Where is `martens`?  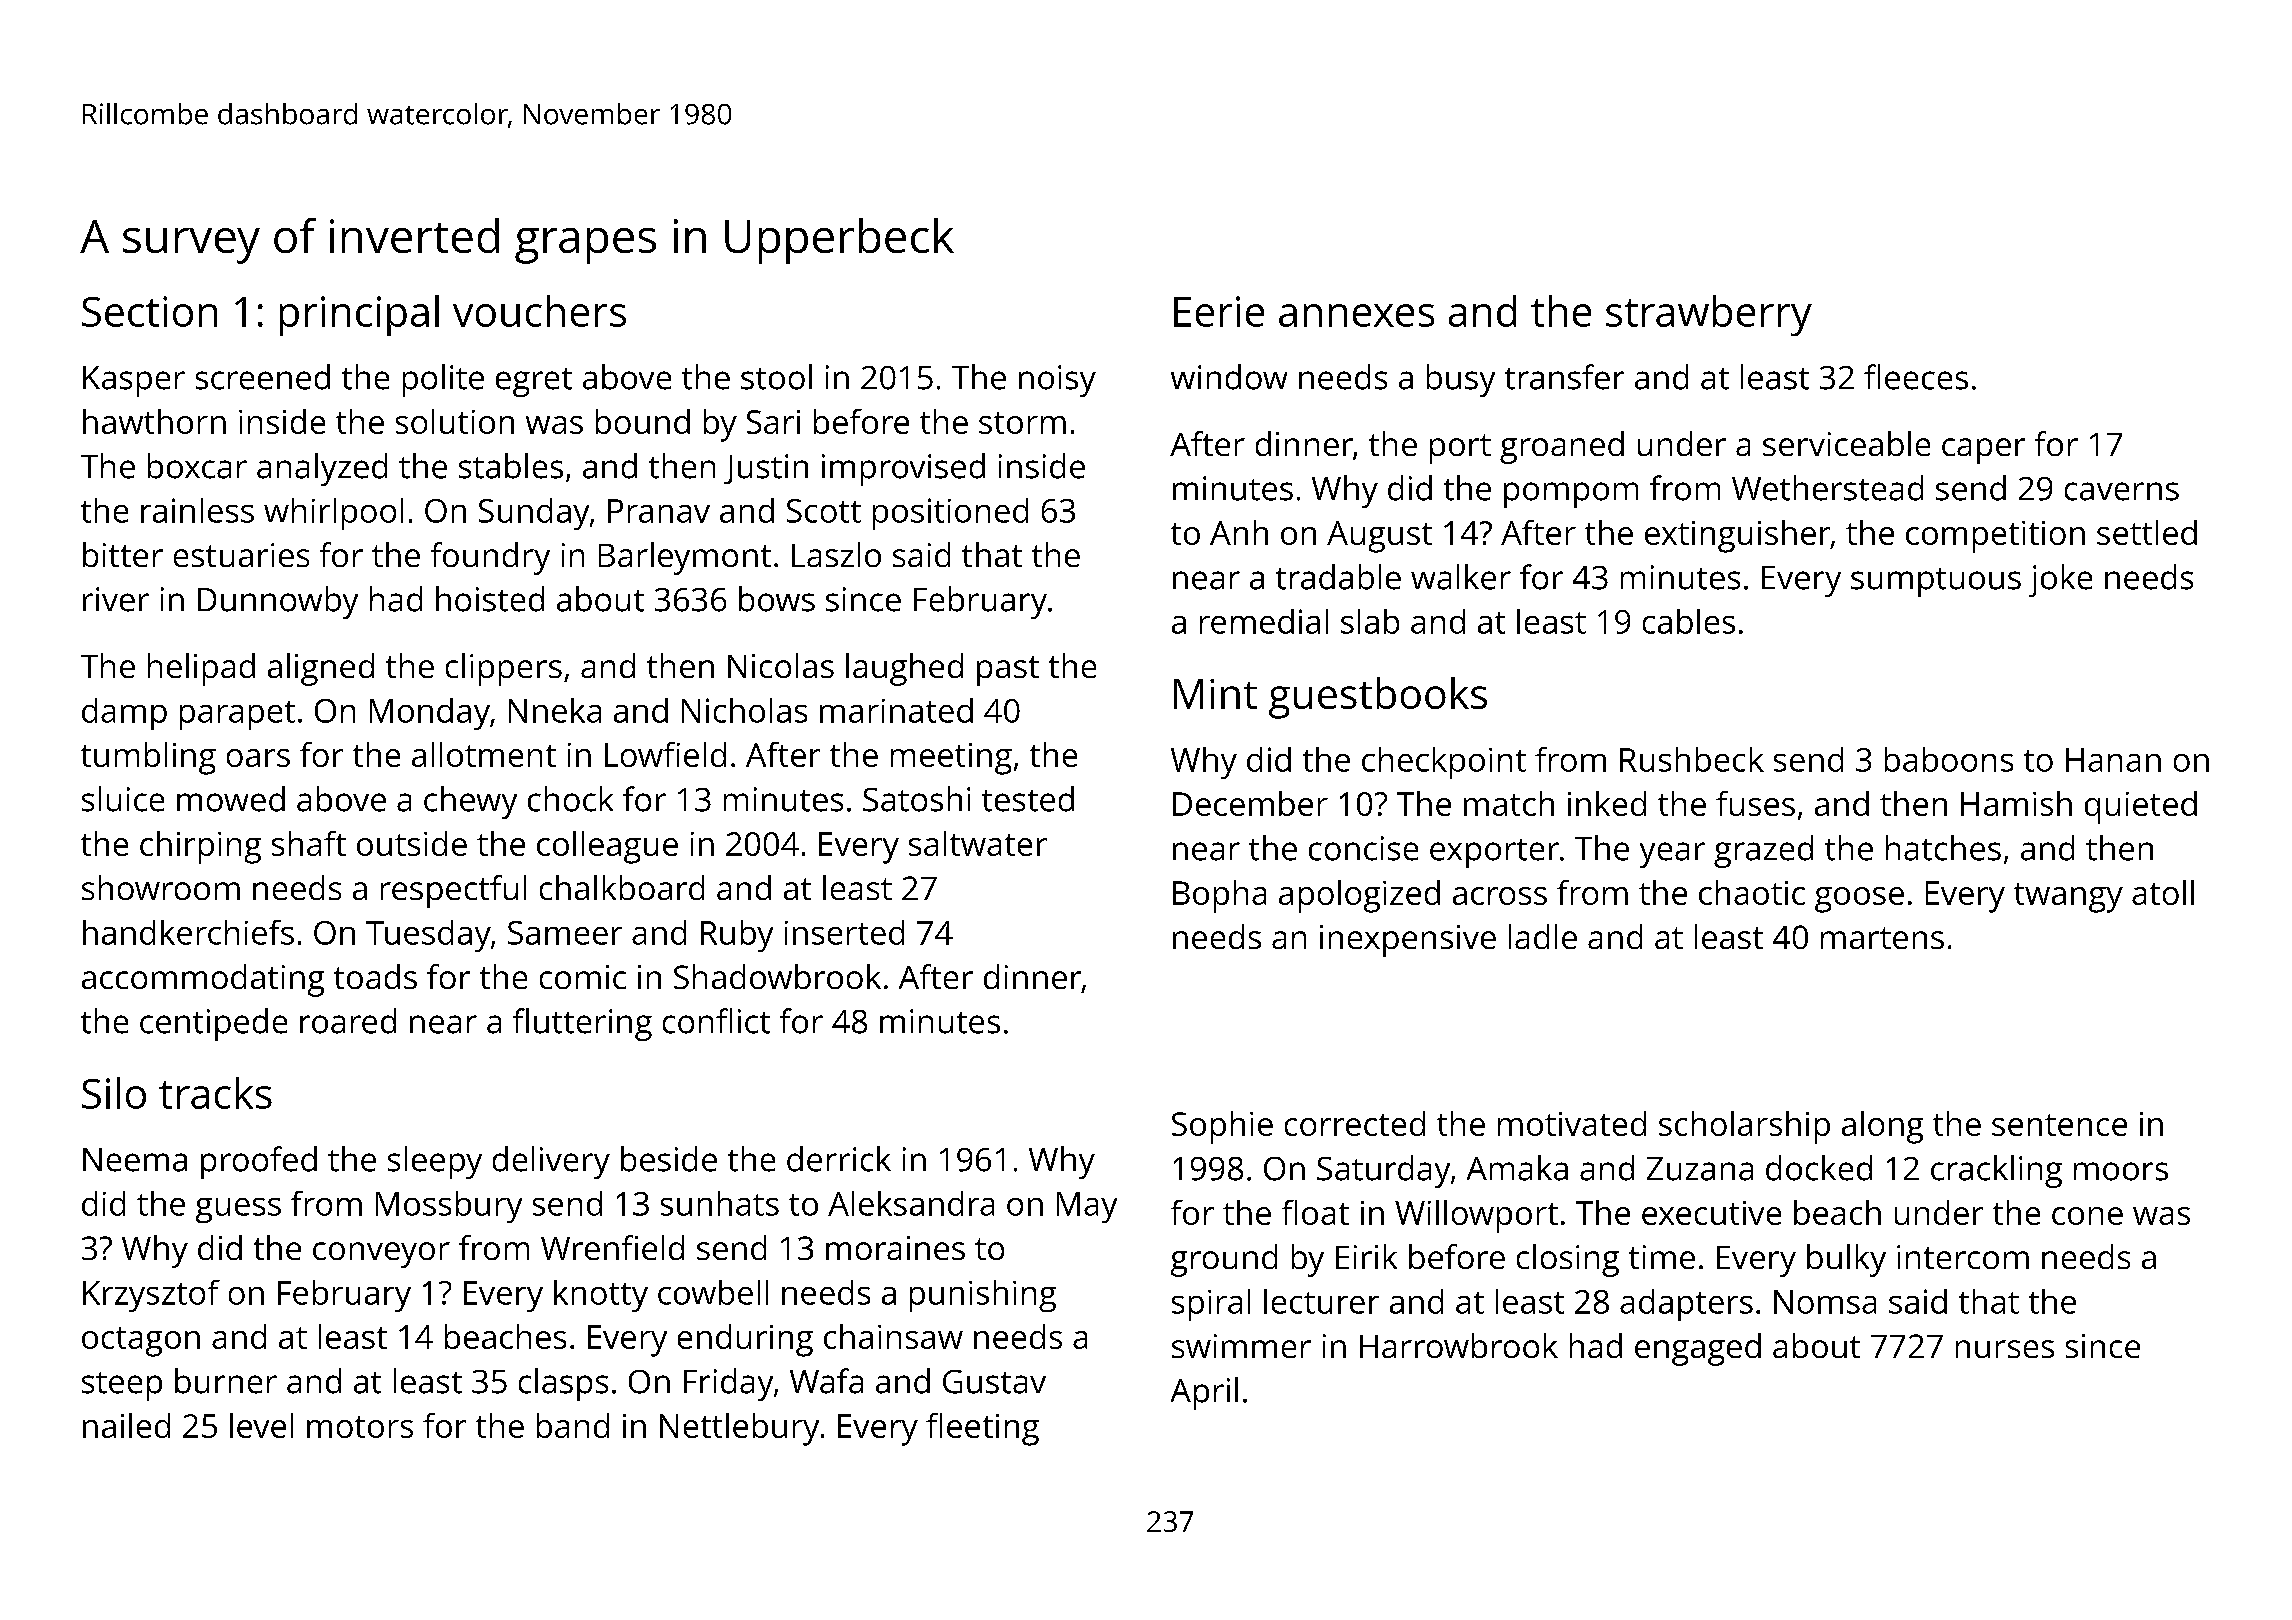 martens is located at coordinates (1882, 938).
